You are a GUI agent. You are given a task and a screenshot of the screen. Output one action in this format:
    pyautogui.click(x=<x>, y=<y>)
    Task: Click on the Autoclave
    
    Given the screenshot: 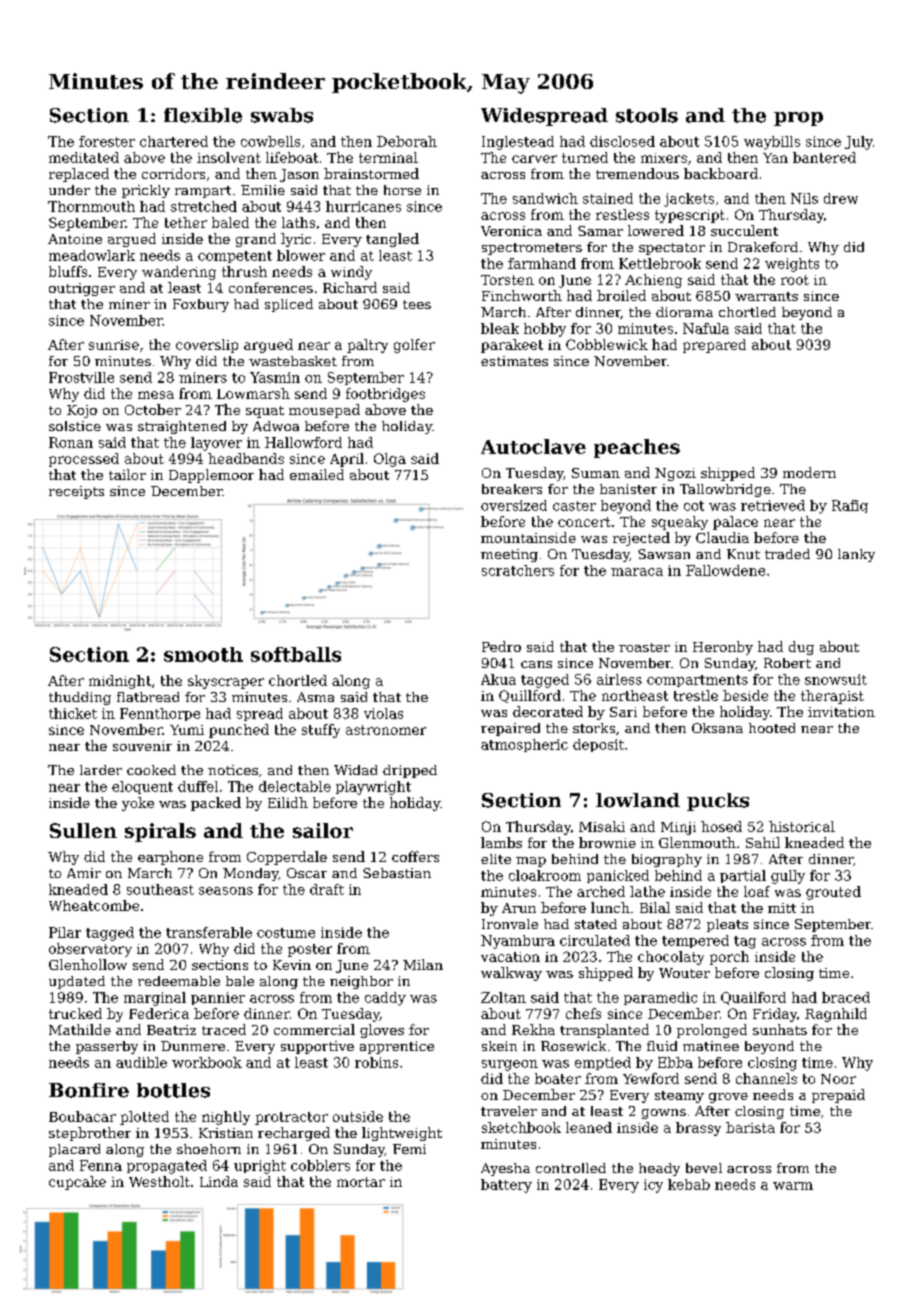 What is the action you would take?
    pyautogui.click(x=533, y=446)
